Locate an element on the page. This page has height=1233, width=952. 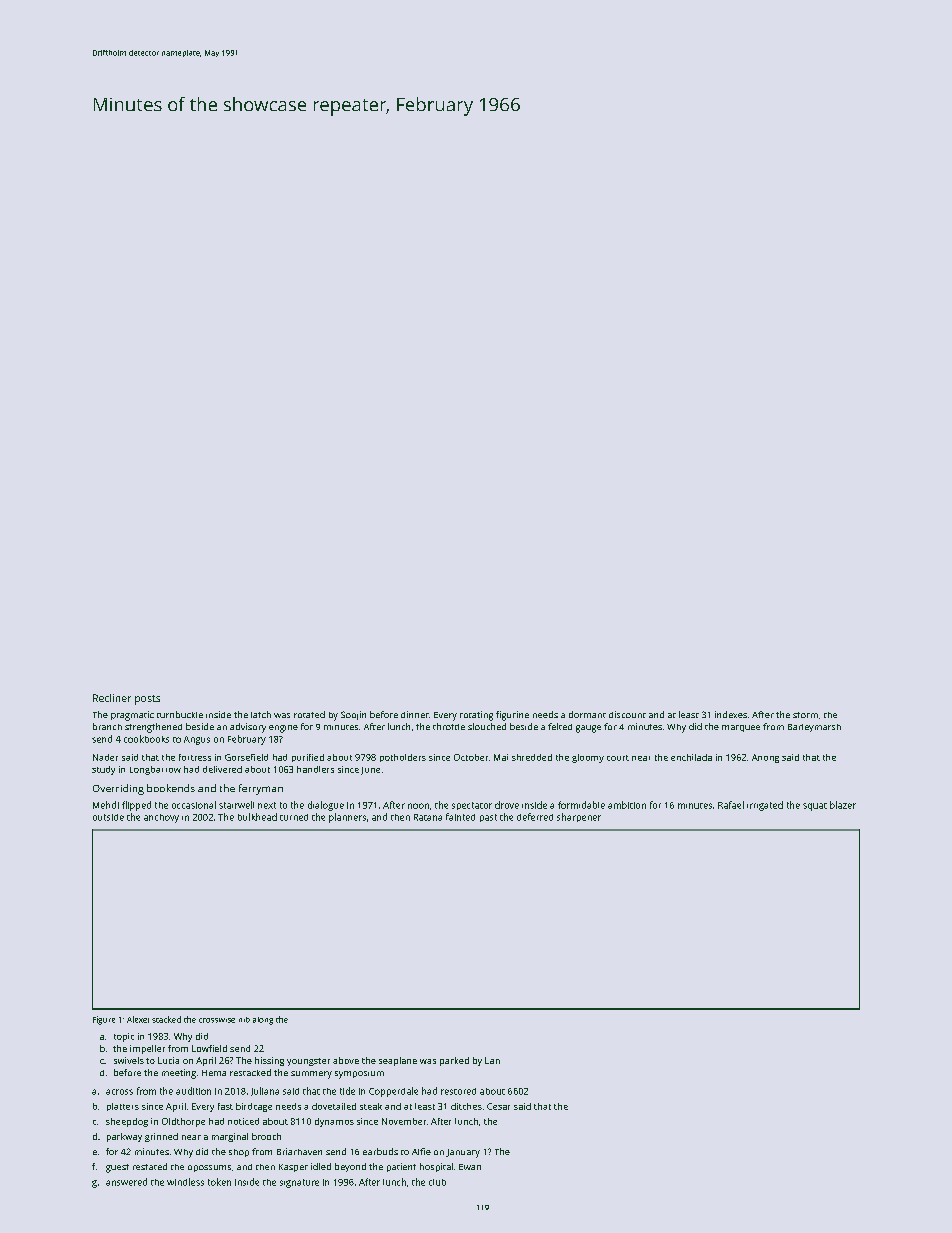
ferryman is located at coordinates (261, 789).
